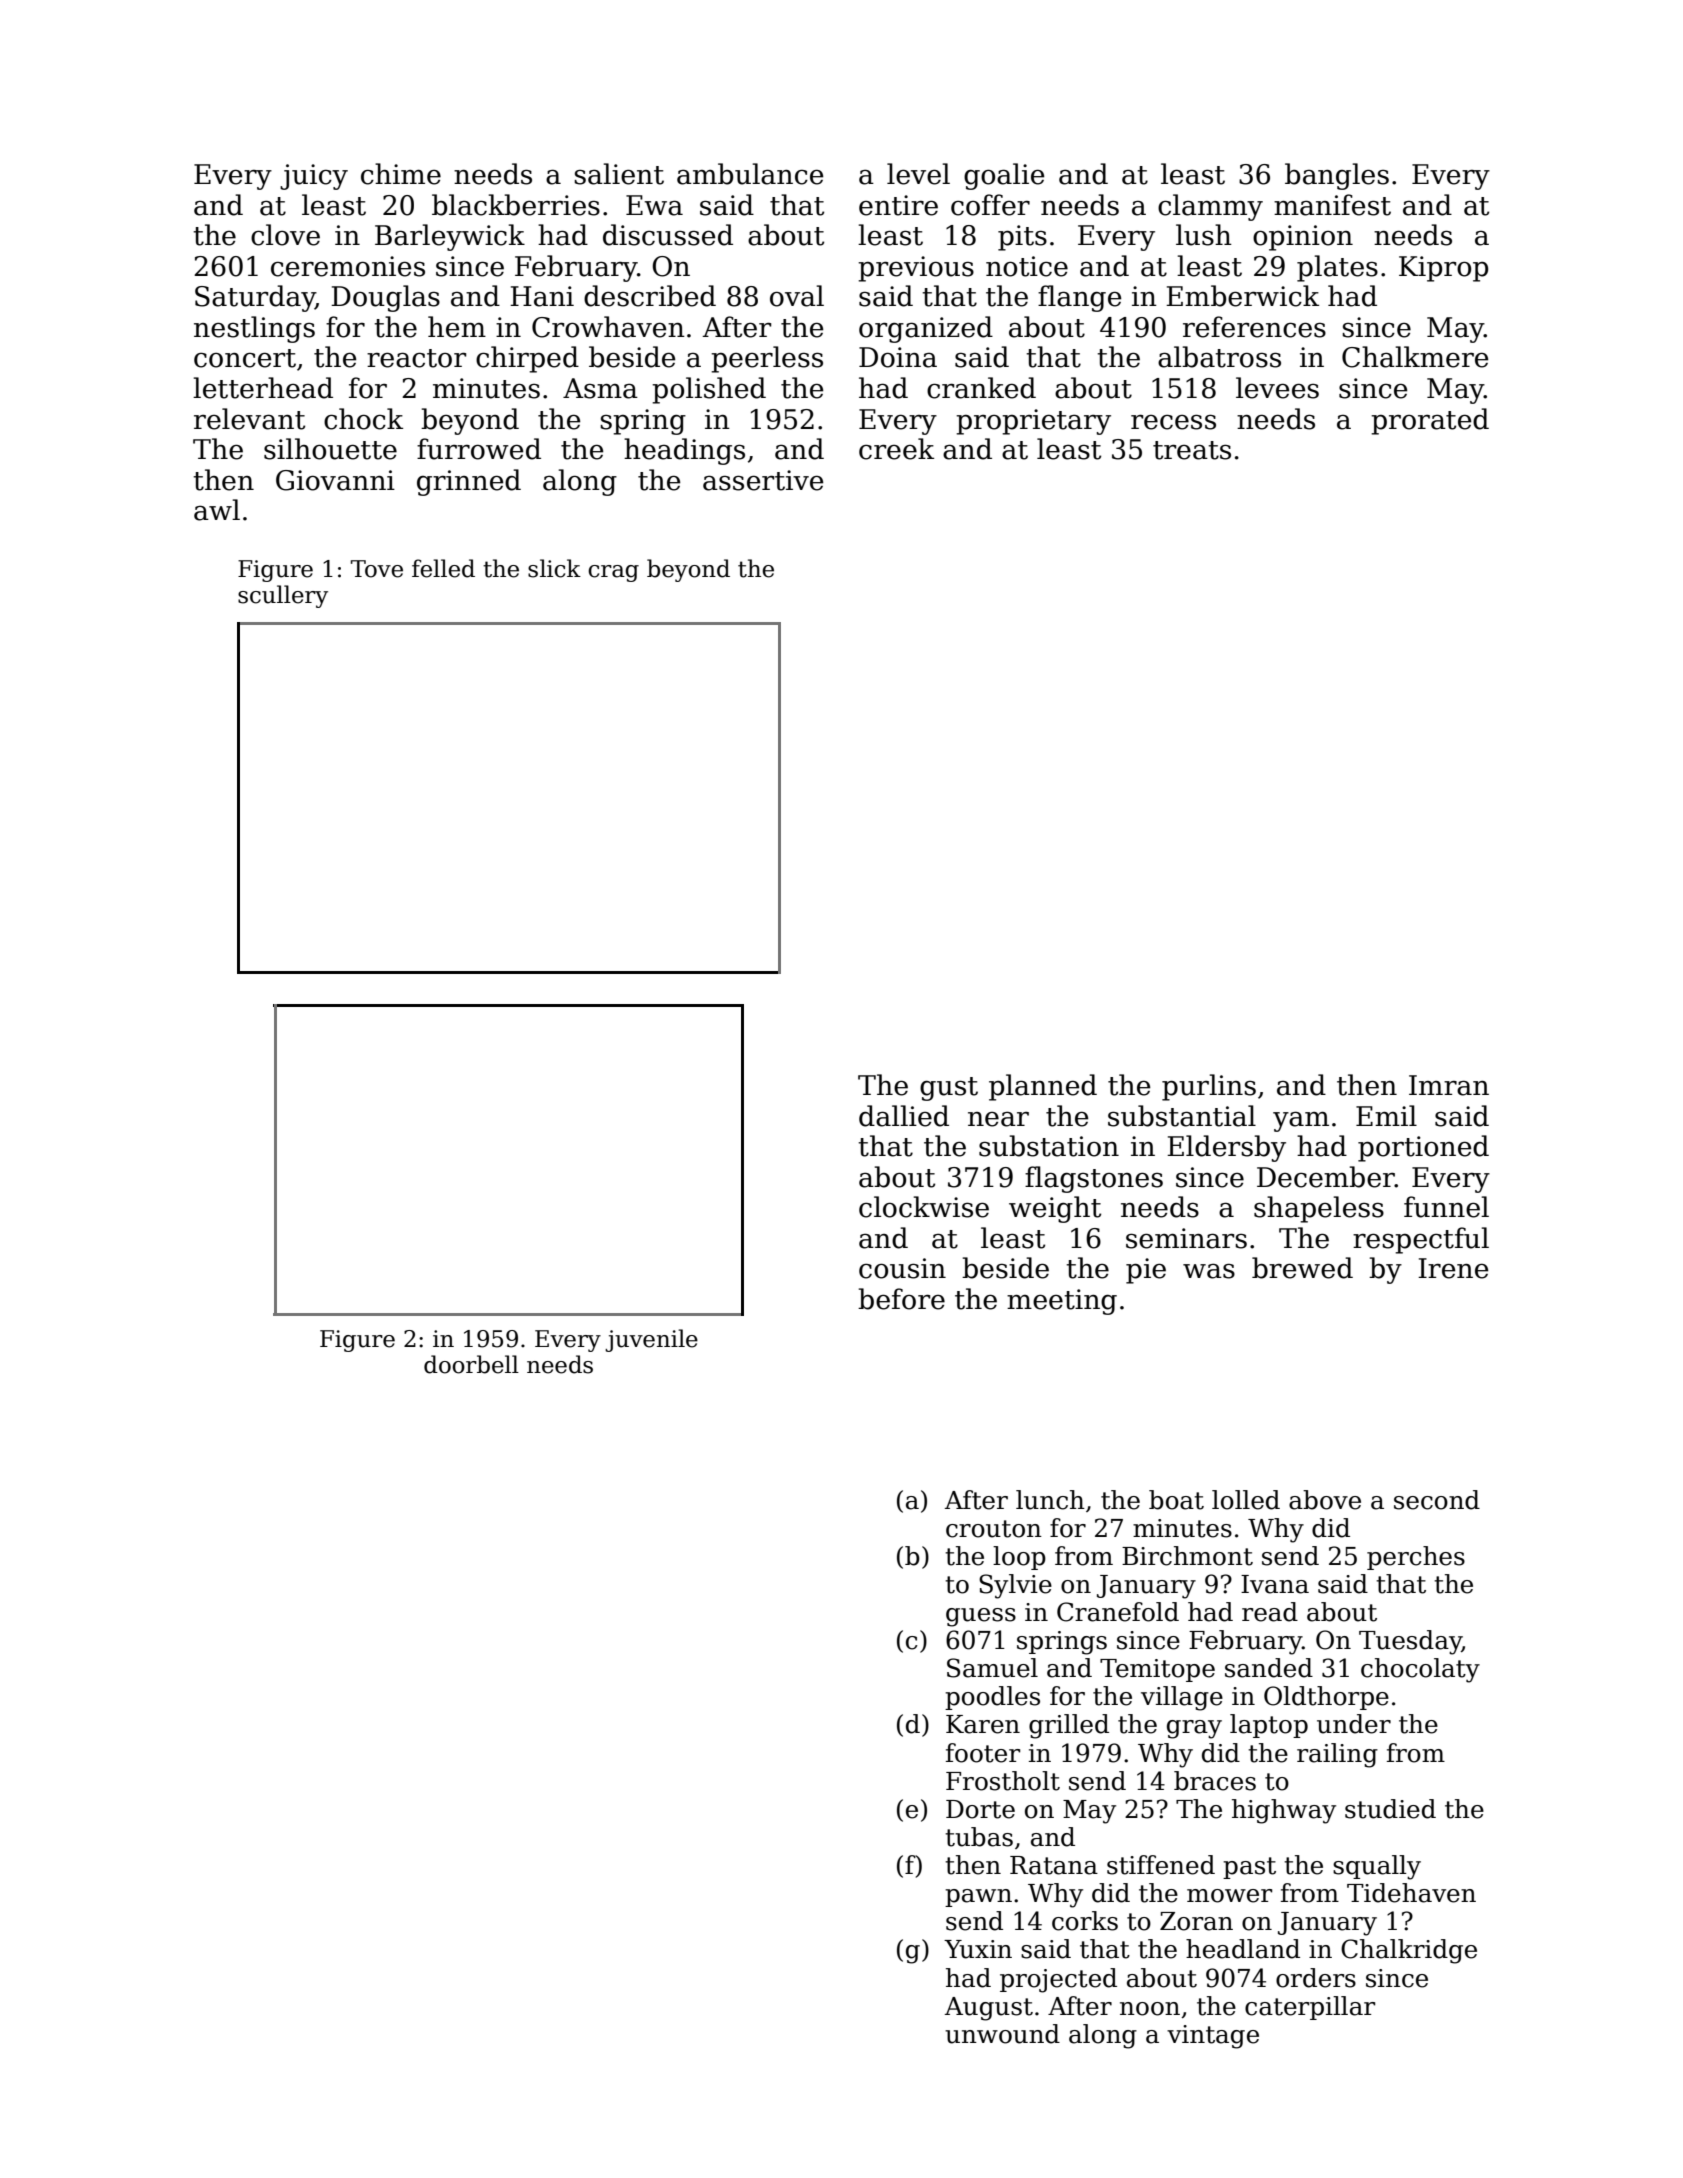  I want to click on peerless, so click(767, 359).
